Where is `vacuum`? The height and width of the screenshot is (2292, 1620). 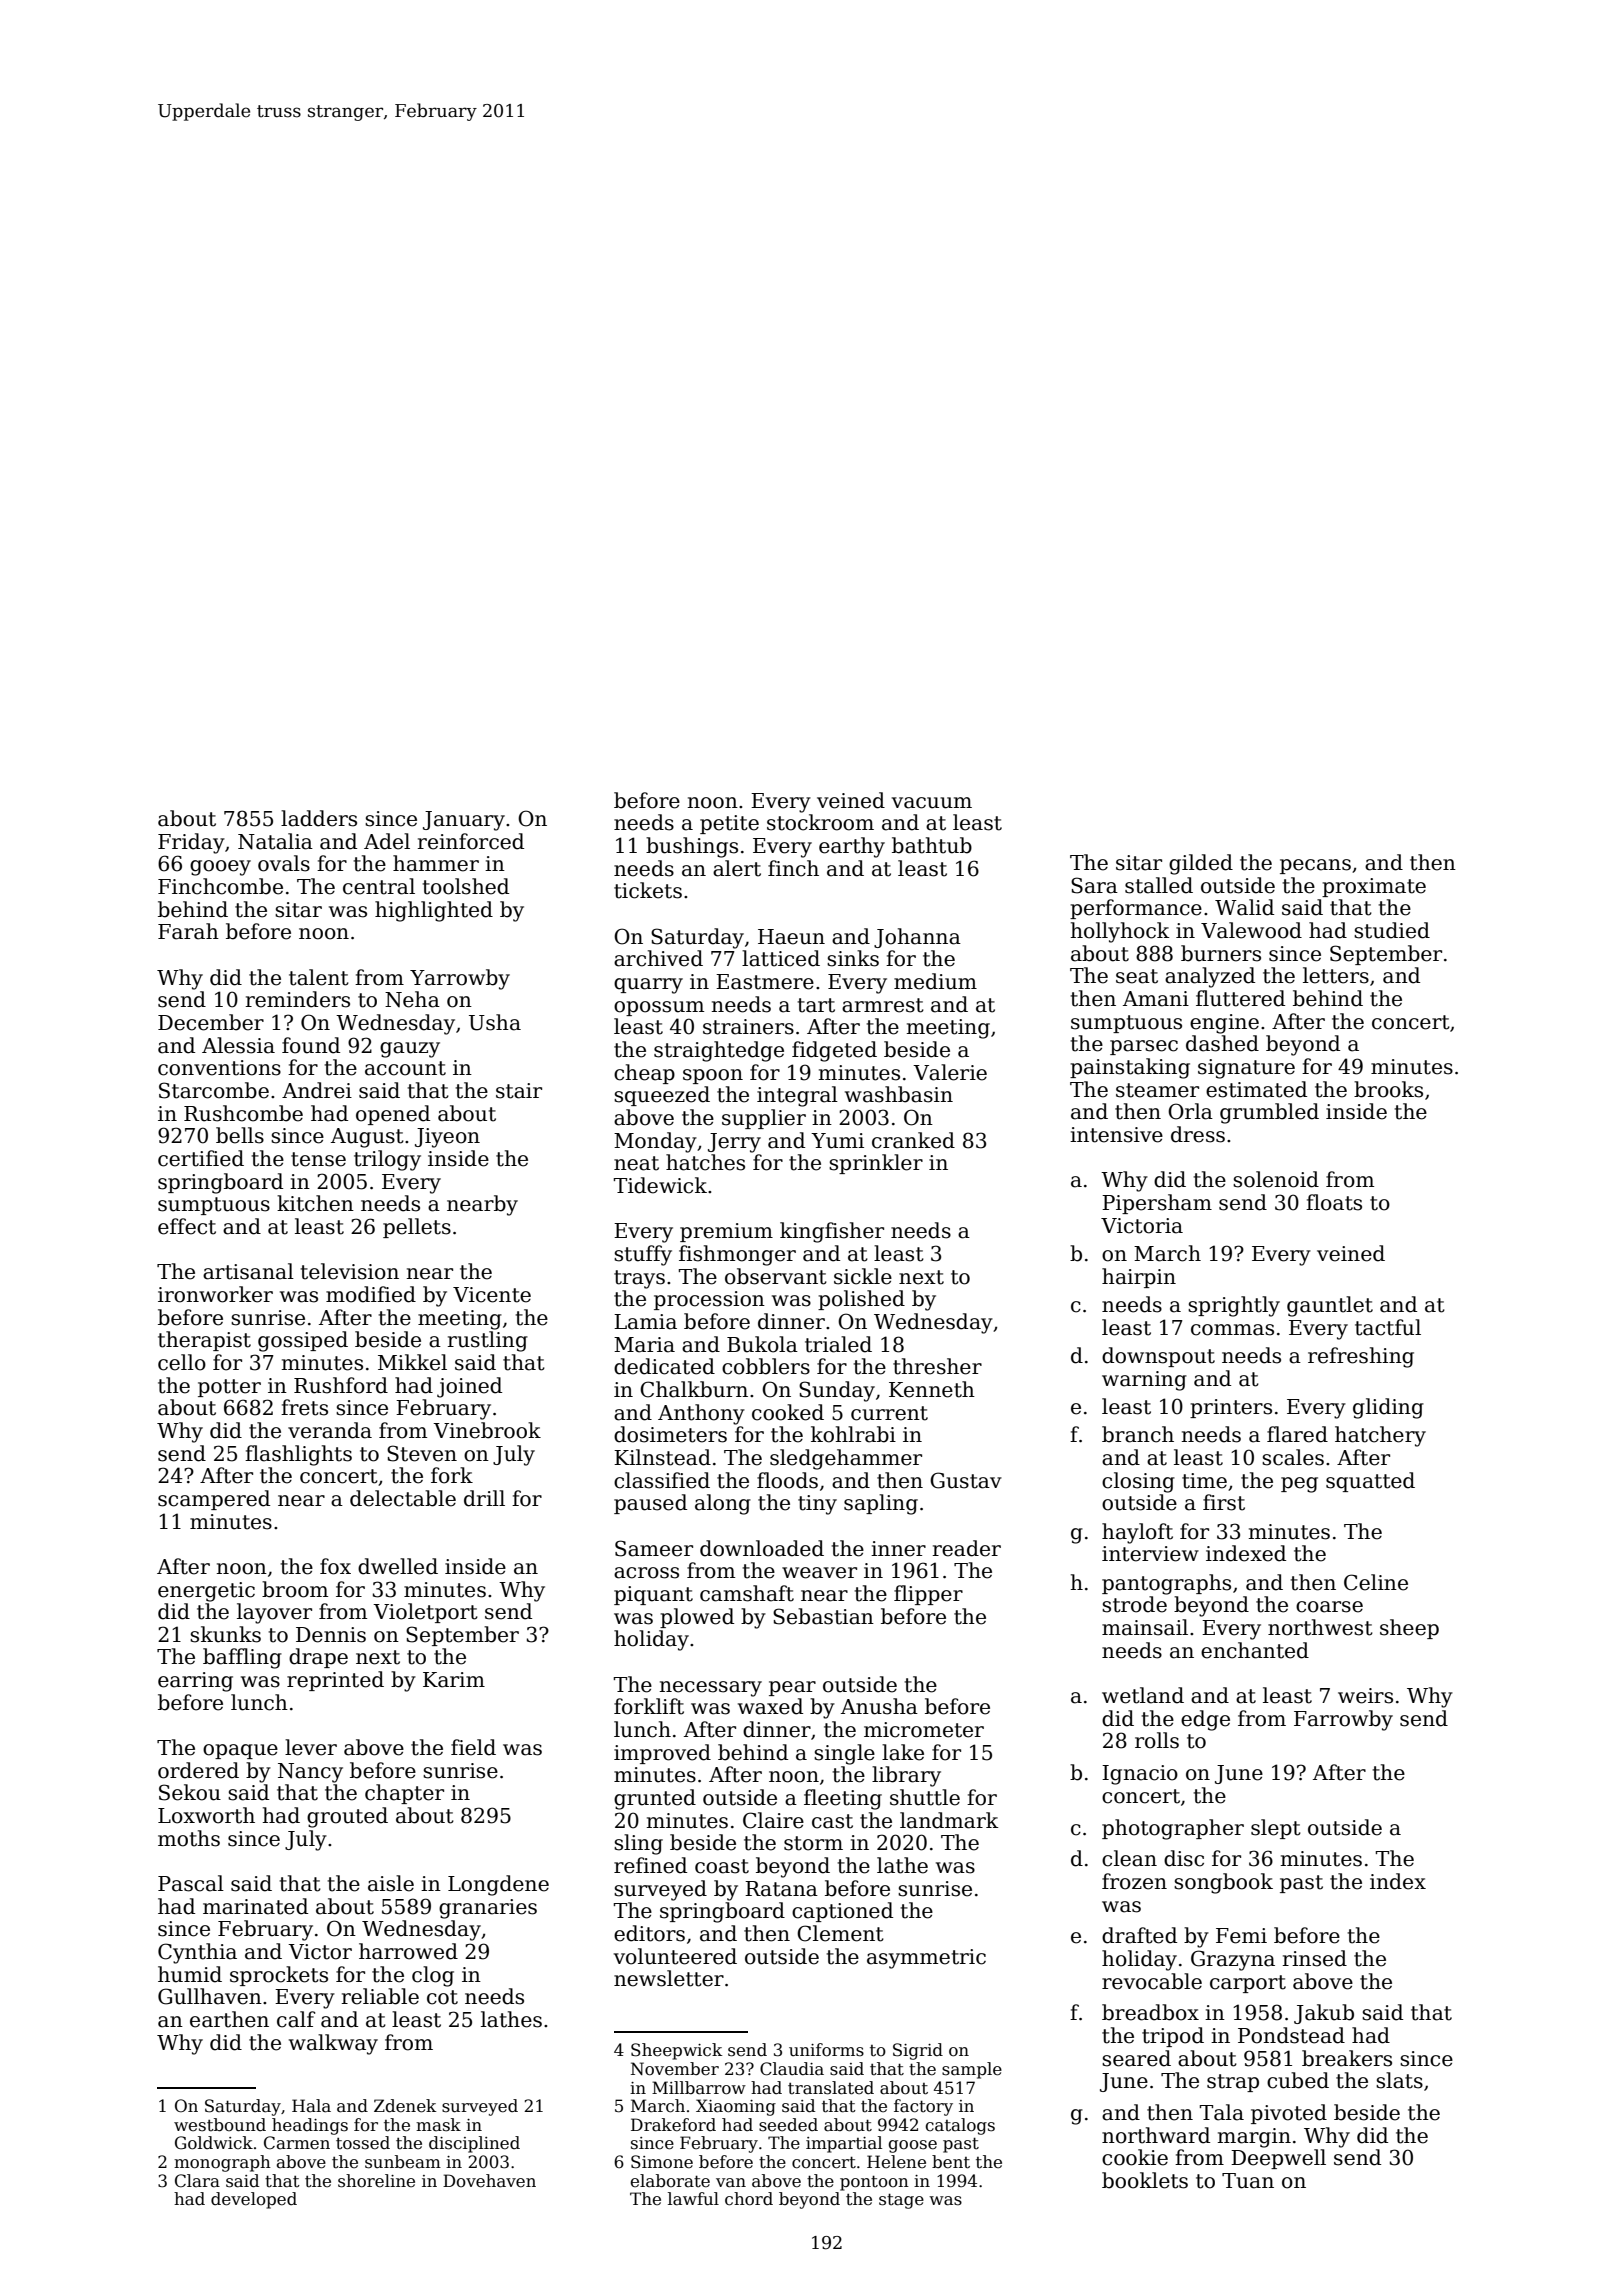 vacuum is located at coordinates (932, 803).
